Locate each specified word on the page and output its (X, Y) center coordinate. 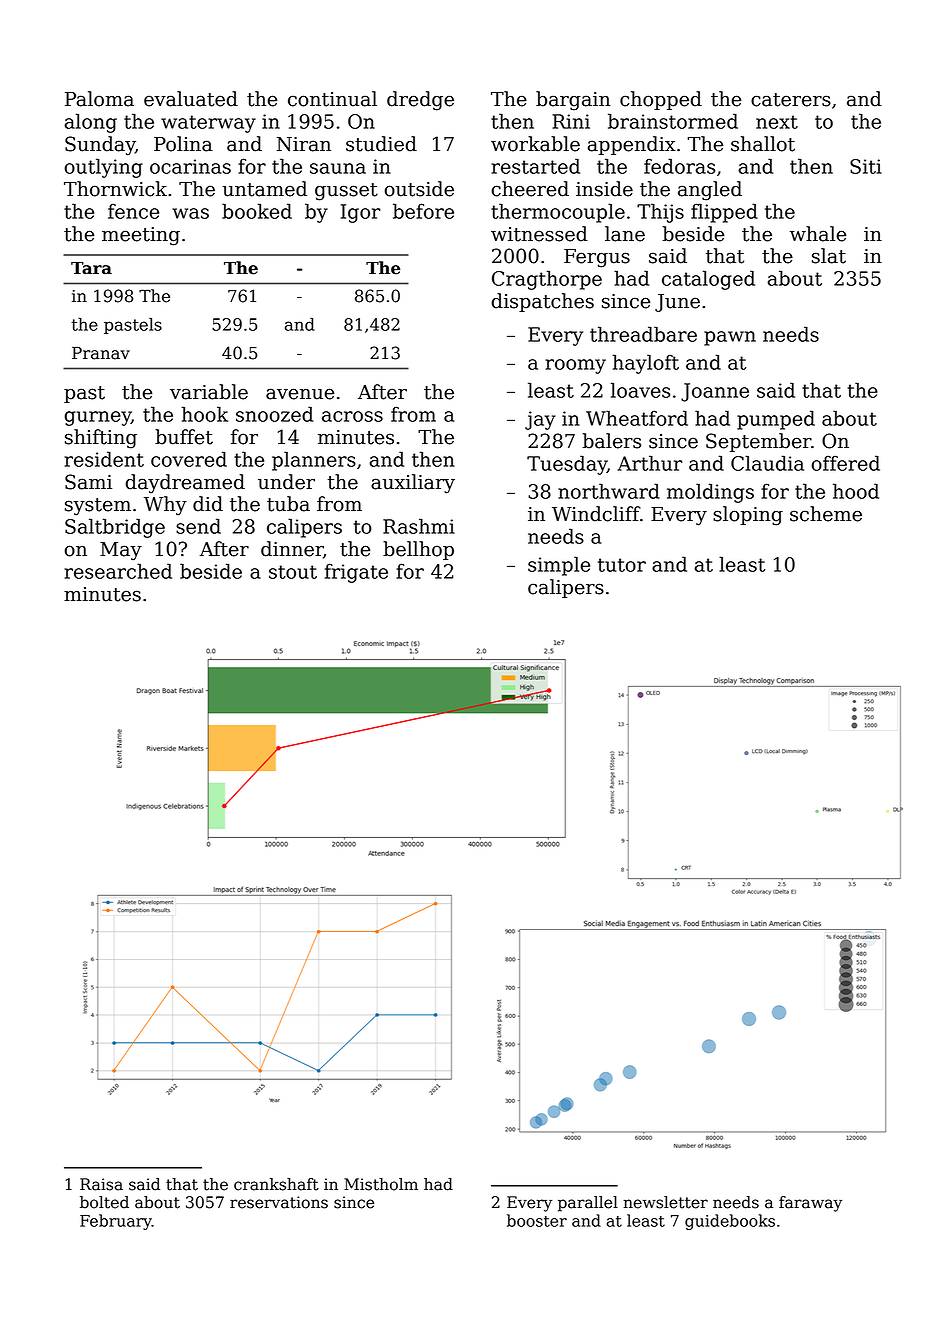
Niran (304, 144)
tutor (622, 565)
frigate (356, 573)
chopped (661, 100)
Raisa (101, 1184)
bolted (104, 1202)
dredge (420, 101)
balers (611, 441)
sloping (748, 516)
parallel (588, 1204)
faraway (810, 1204)
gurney (98, 418)
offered (846, 463)
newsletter (665, 1202)
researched (118, 571)
